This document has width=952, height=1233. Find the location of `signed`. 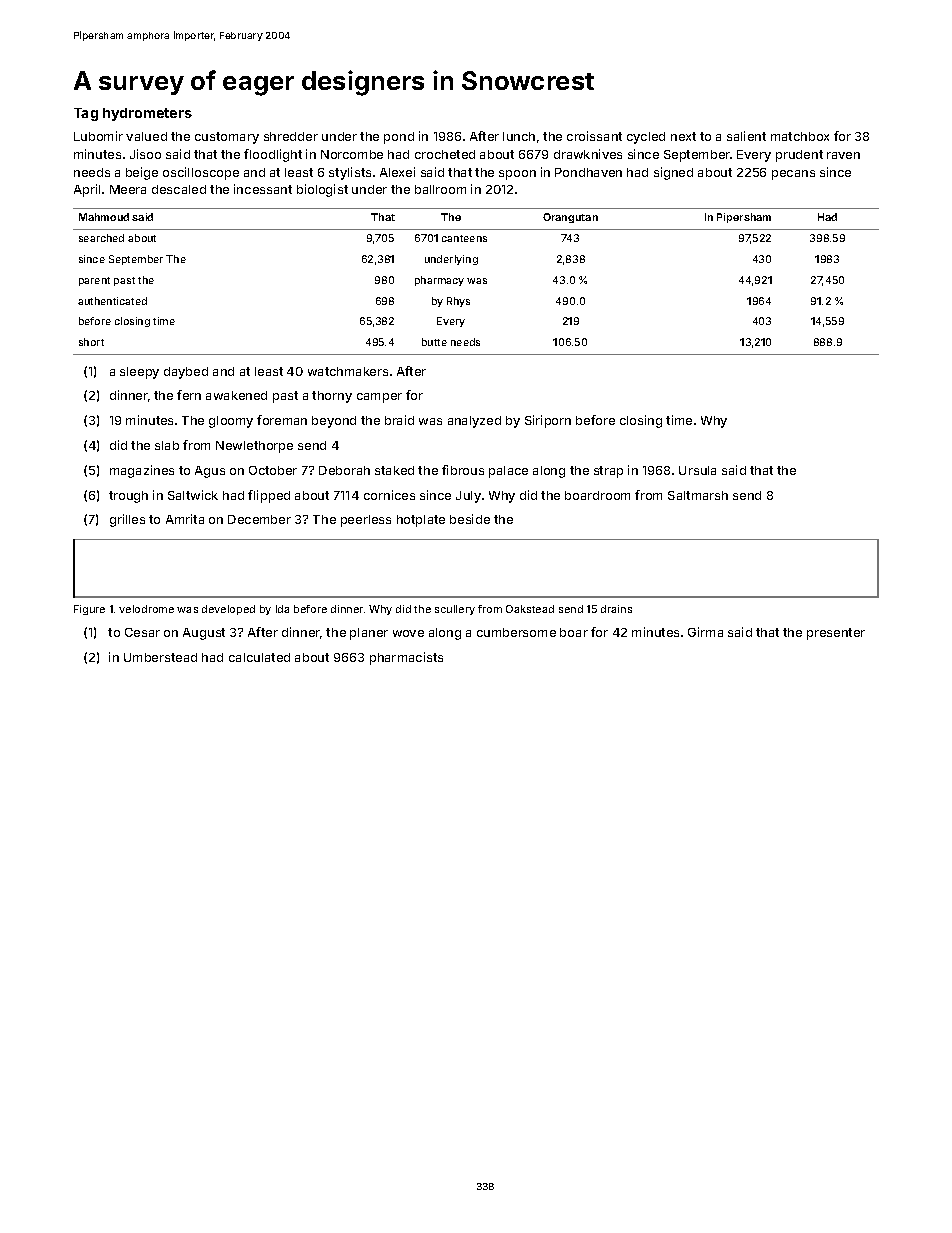

signed is located at coordinates (673, 173).
